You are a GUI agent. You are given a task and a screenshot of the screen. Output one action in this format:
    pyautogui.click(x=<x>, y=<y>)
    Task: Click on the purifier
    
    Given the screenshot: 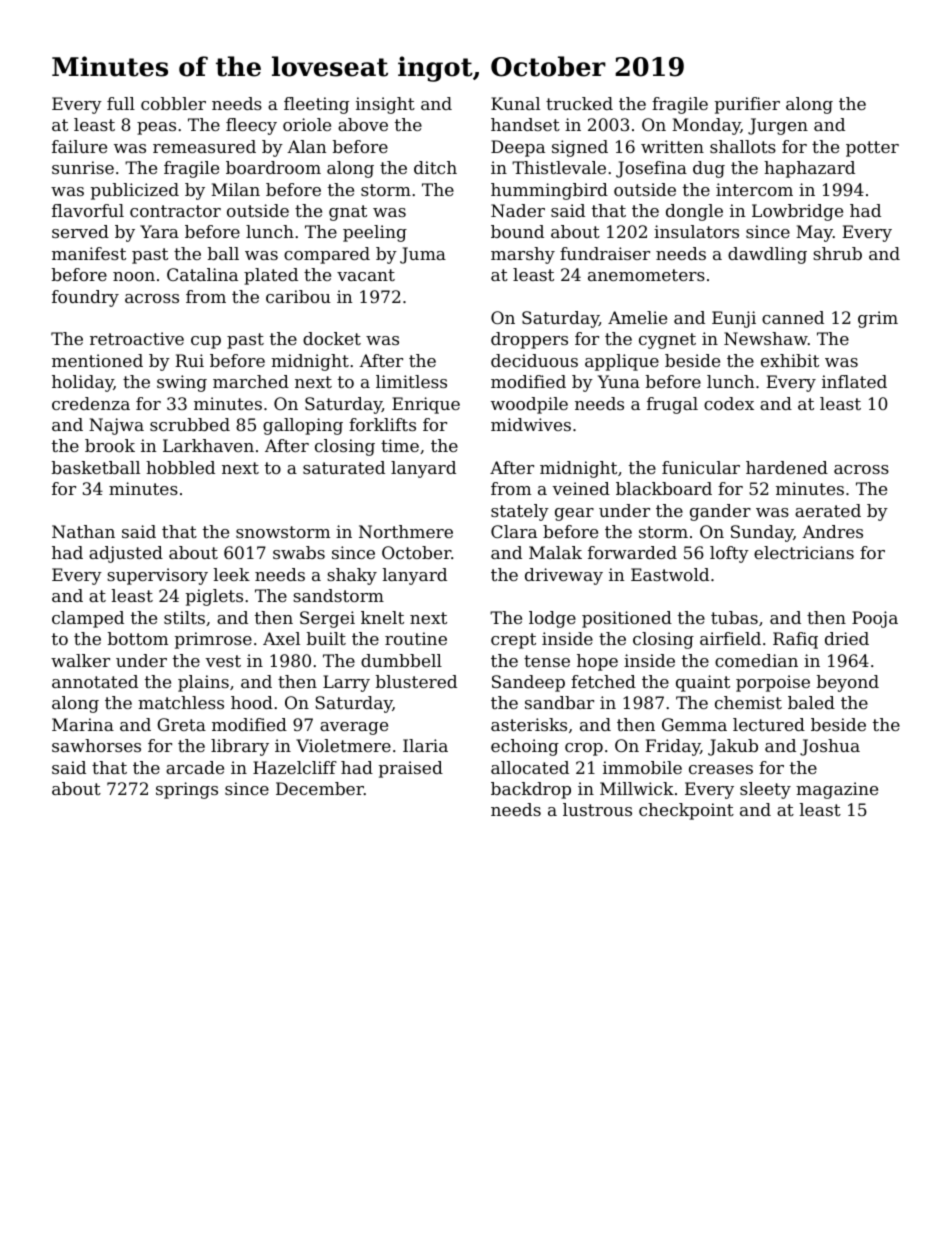 What is the action you would take?
    pyautogui.click(x=747, y=105)
